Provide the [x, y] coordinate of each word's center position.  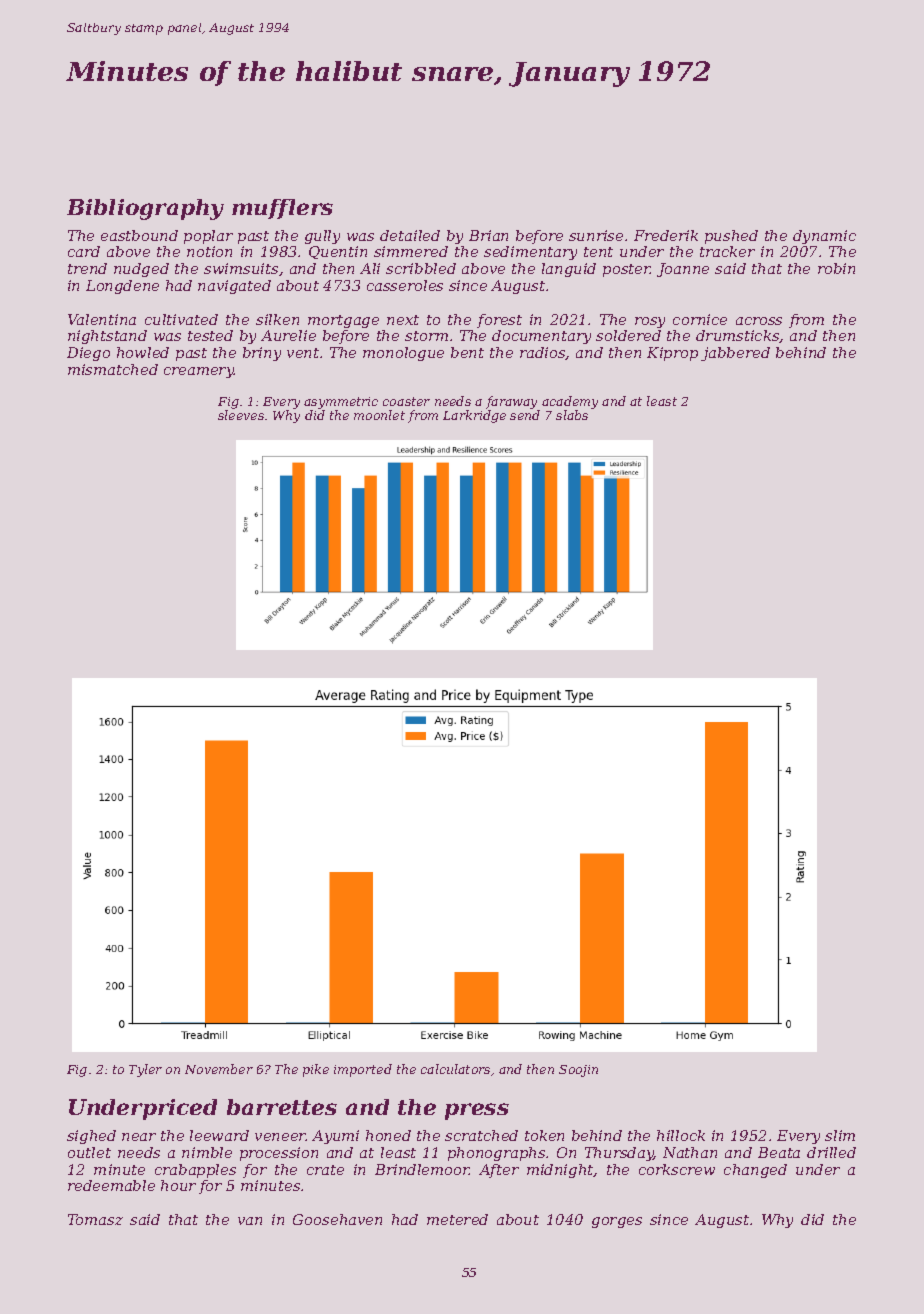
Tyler [145, 1070]
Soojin [578, 1071]
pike [316, 1070]
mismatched [113, 369]
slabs [572, 415]
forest [499, 321]
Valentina [102, 319]
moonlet [379, 415]
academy [570, 402]
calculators [455, 1069]
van [250, 1221]
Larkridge [474, 416]
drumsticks [738, 336]
